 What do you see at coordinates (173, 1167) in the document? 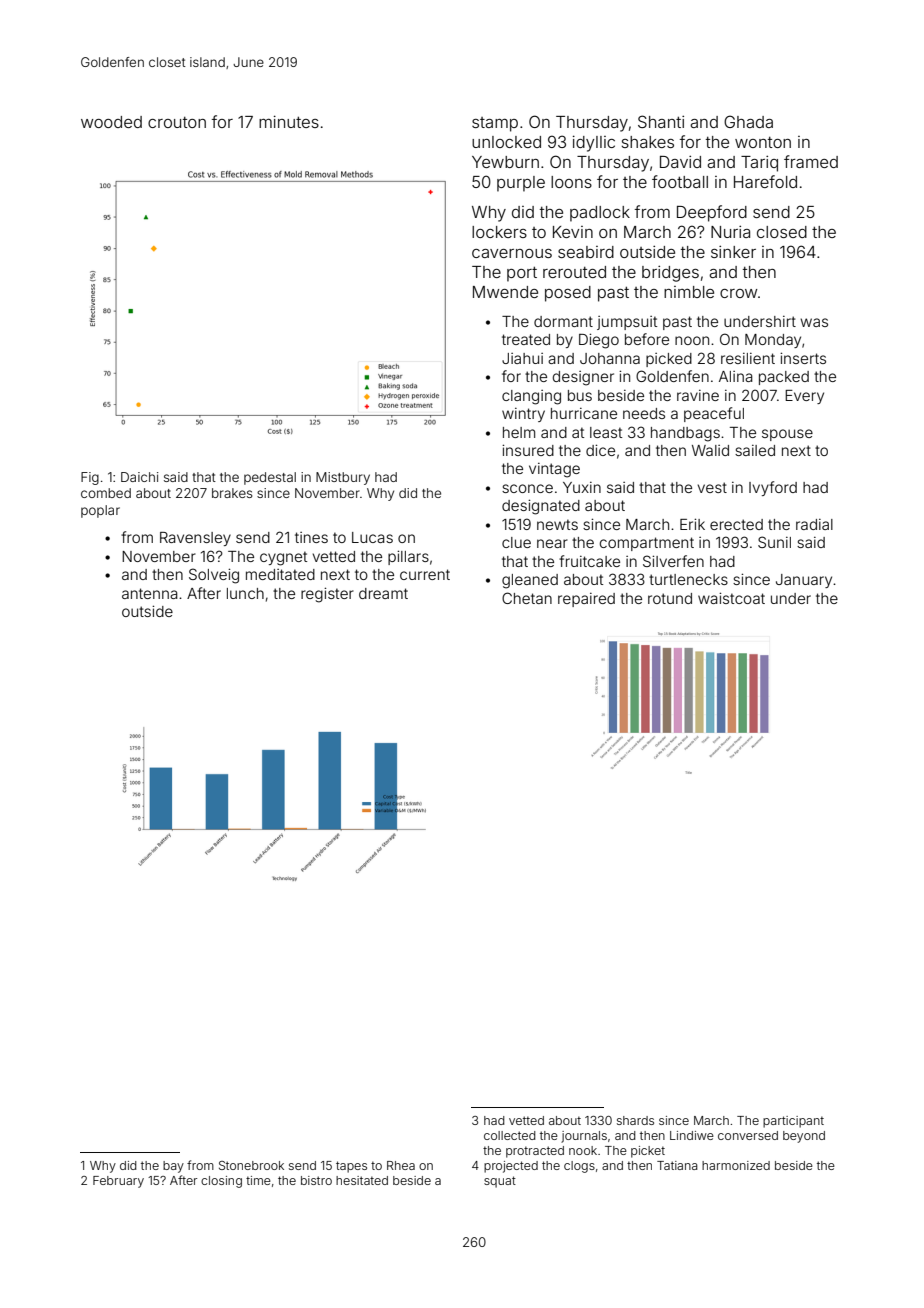
I see `bay` at bounding box center [173, 1167].
